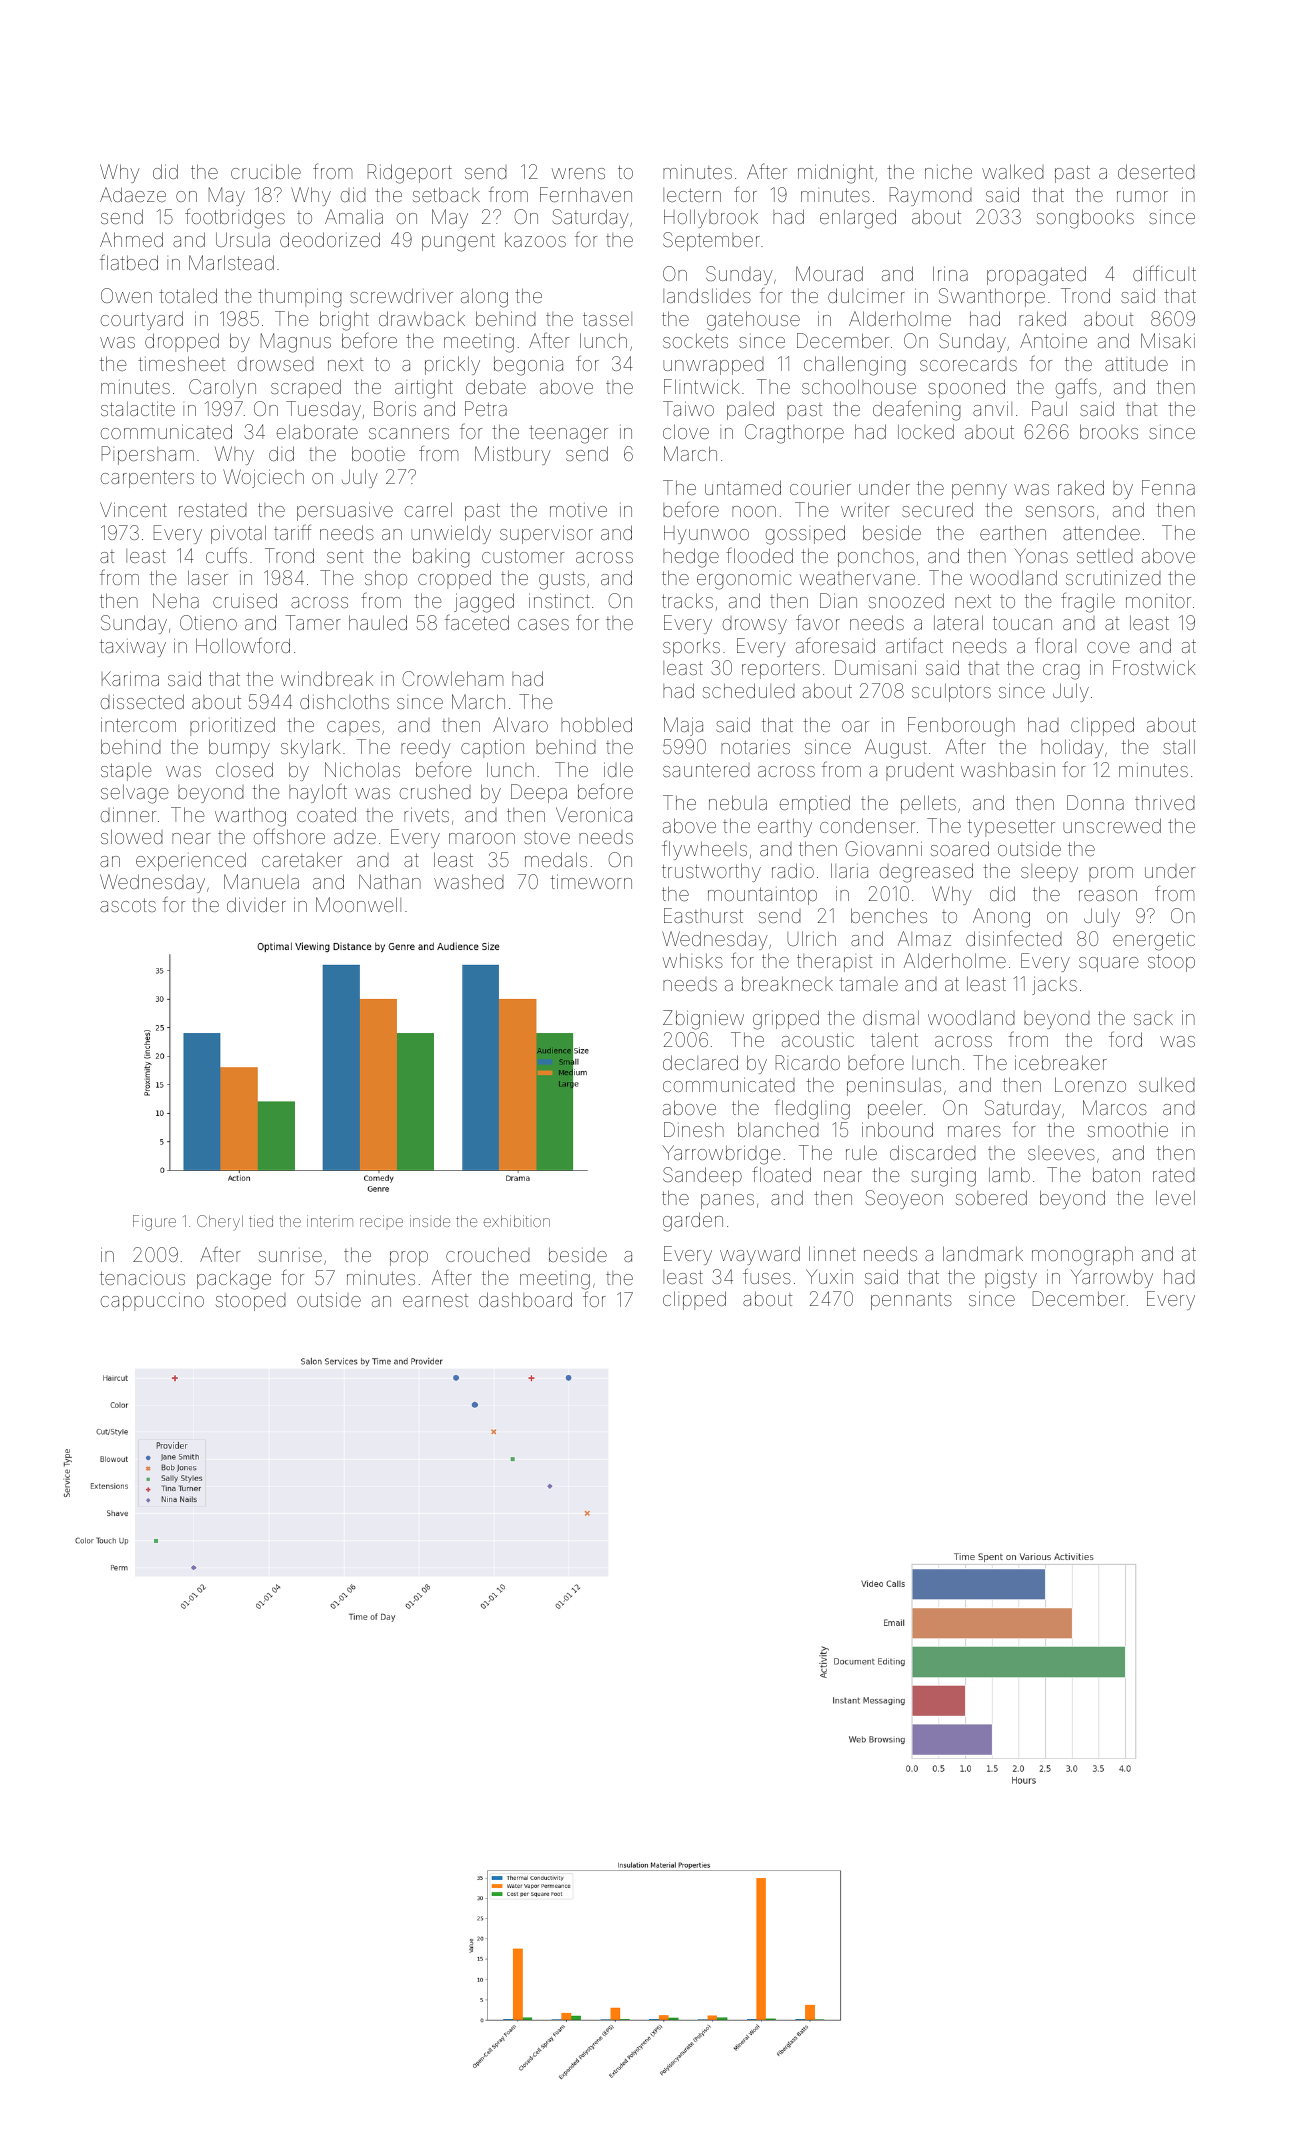 The width and height of the screenshot is (1296, 2135). What do you see at coordinates (1072, 748) in the screenshot?
I see `holiday` at bounding box center [1072, 748].
